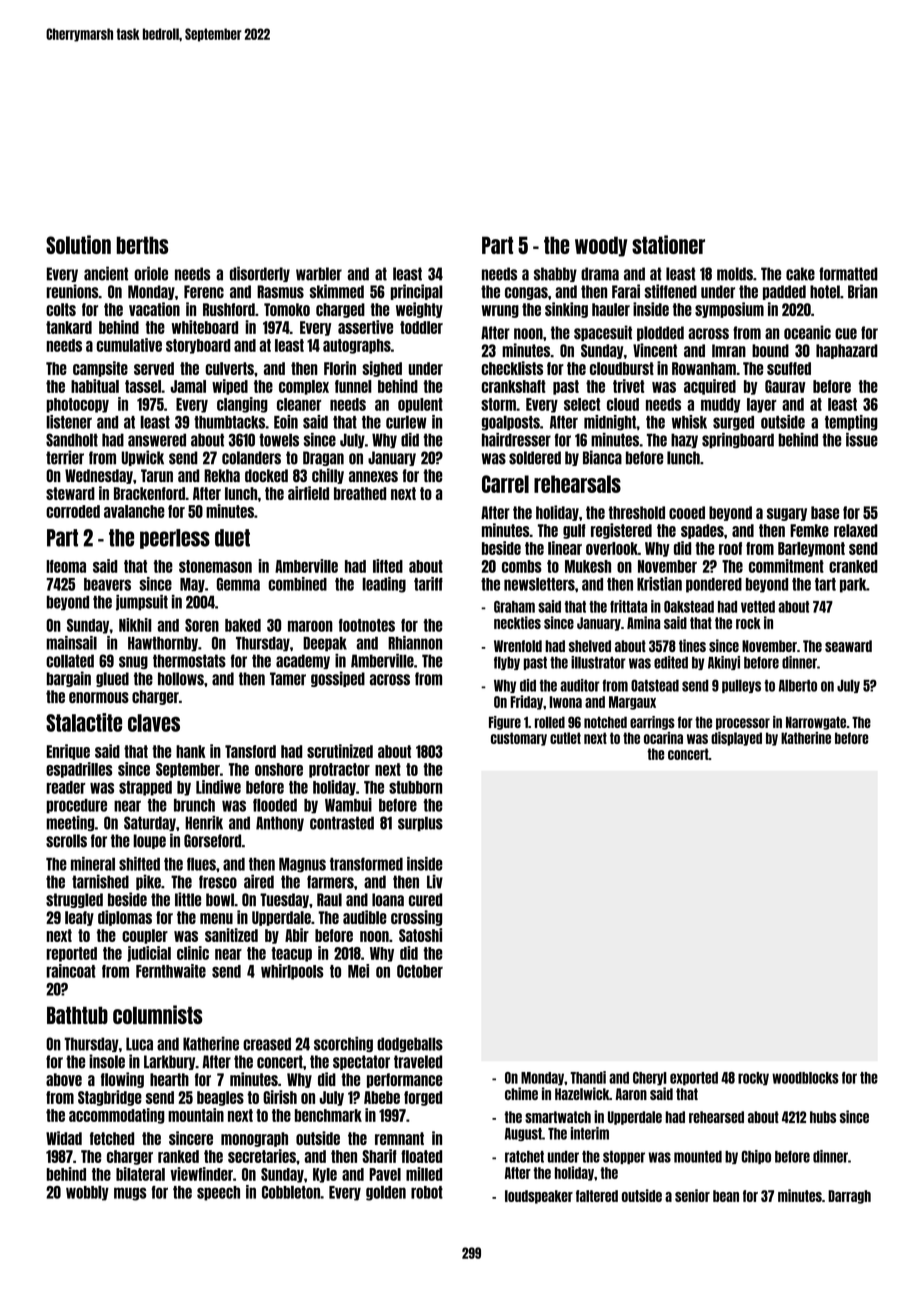  Describe the element at coordinates (149, 841) in the screenshot. I see `loupe` at that location.
